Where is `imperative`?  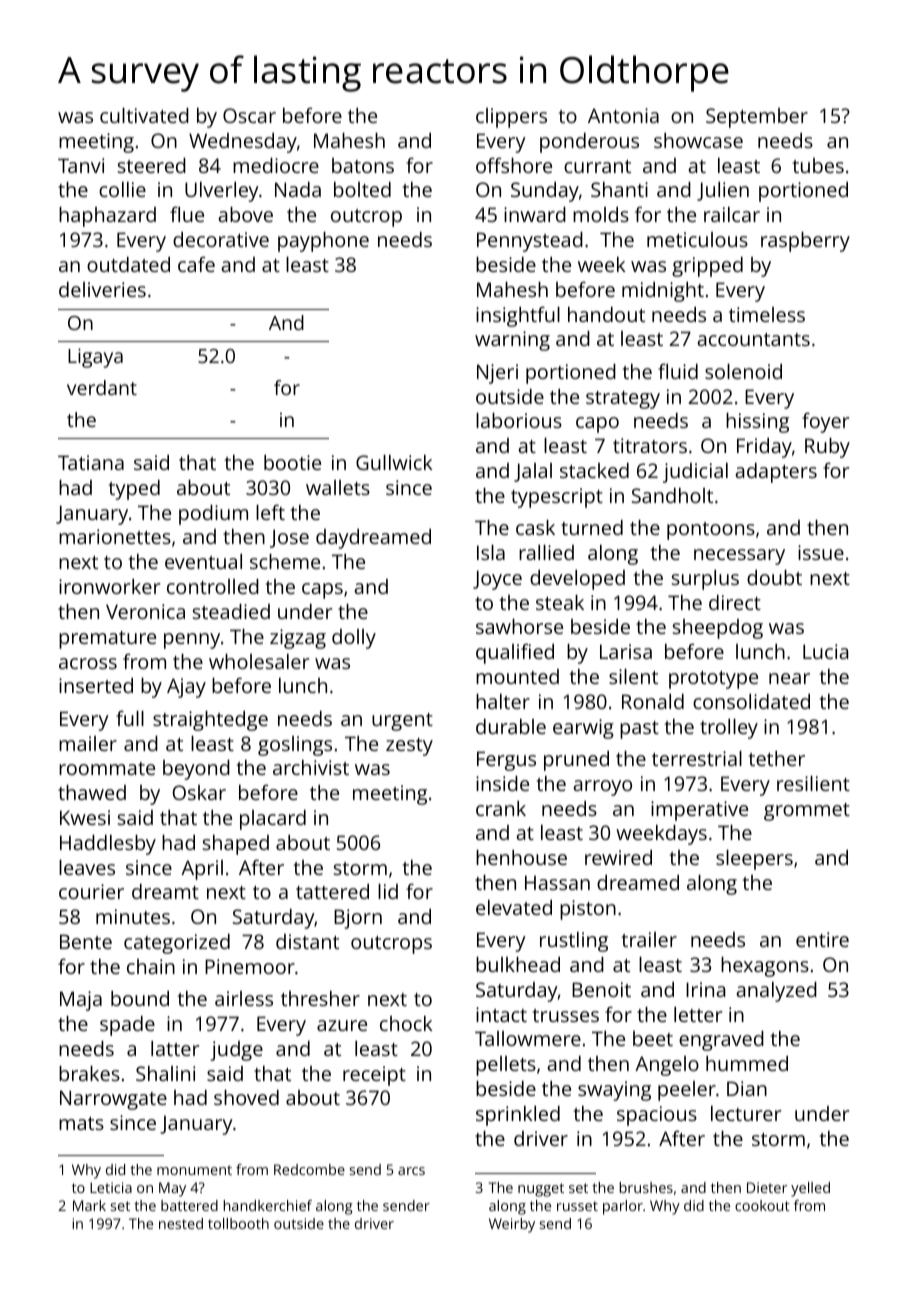 imperative is located at coordinates (699, 811).
